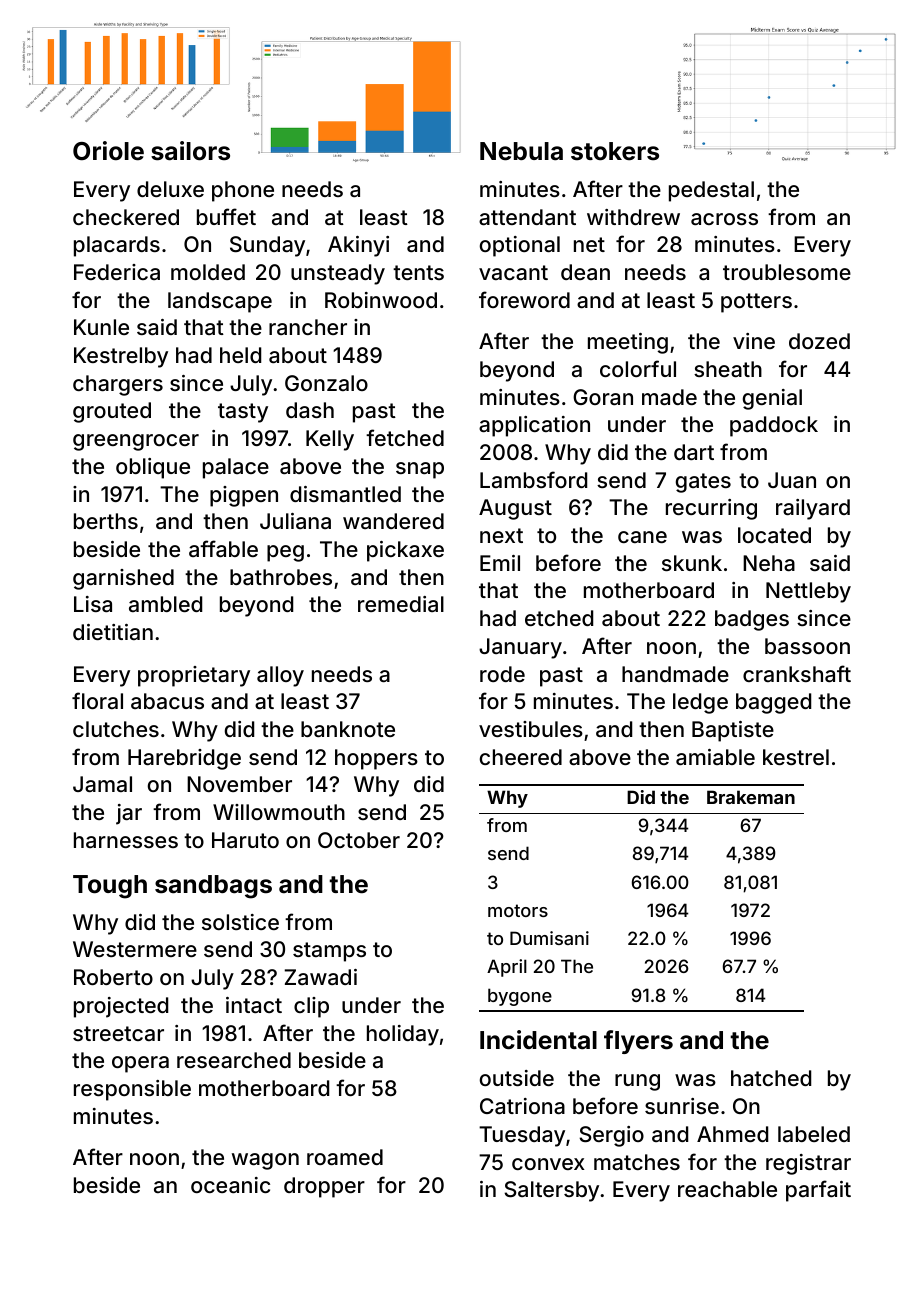 The image size is (924, 1311). I want to click on placards, so click(117, 246).
